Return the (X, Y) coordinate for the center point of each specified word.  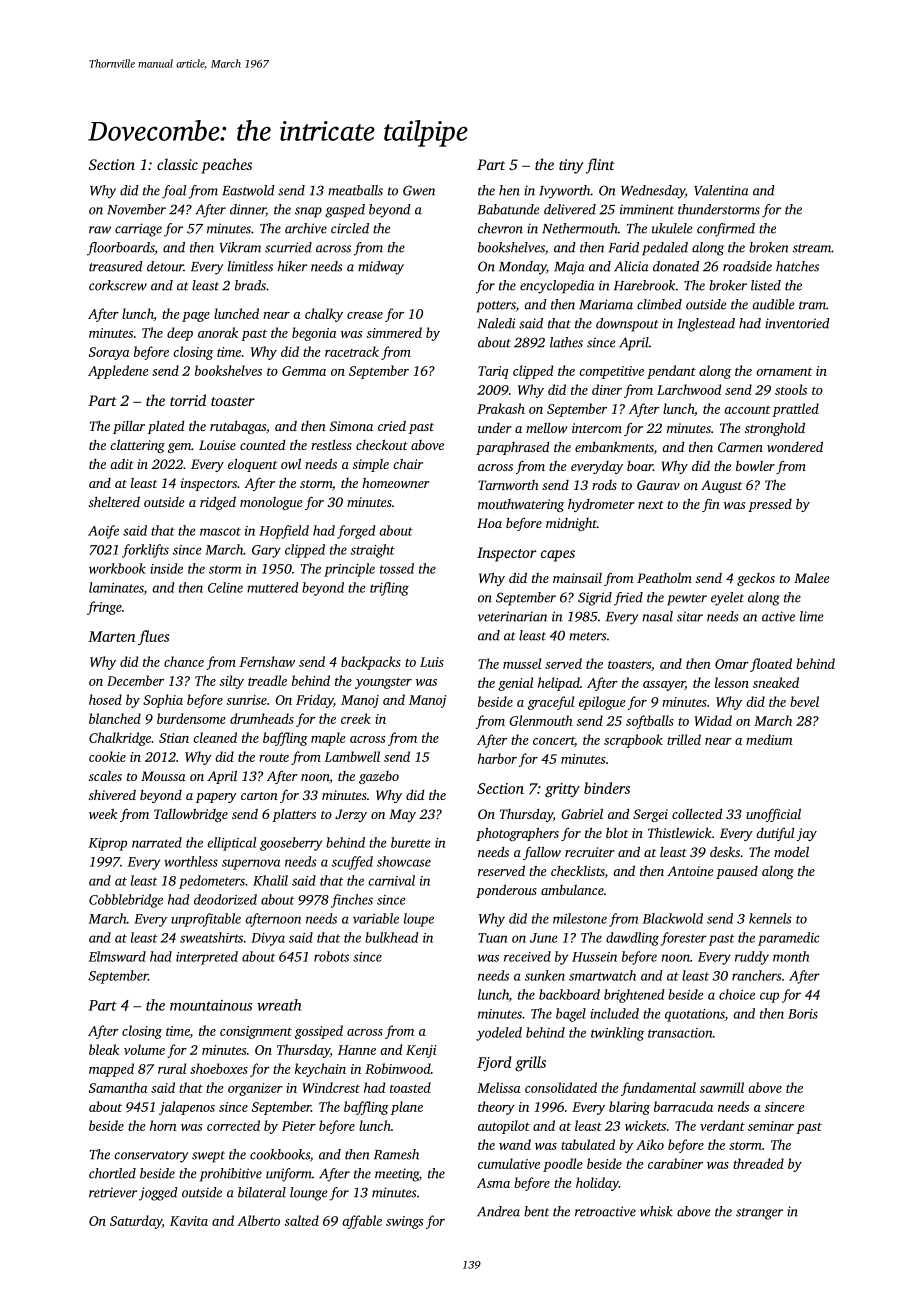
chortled (112, 1173)
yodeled (499, 1034)
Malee (812, 578)
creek (356, 718)
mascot (220, 531)
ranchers (757, 975)
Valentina (721, 190)
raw (100, 230)
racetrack (352, 351)
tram (812, 305)
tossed (397, 568)
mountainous (211, 1005)
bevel (804, 701)
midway (381, 268)
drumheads (262, 718)
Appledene (118, 372)
